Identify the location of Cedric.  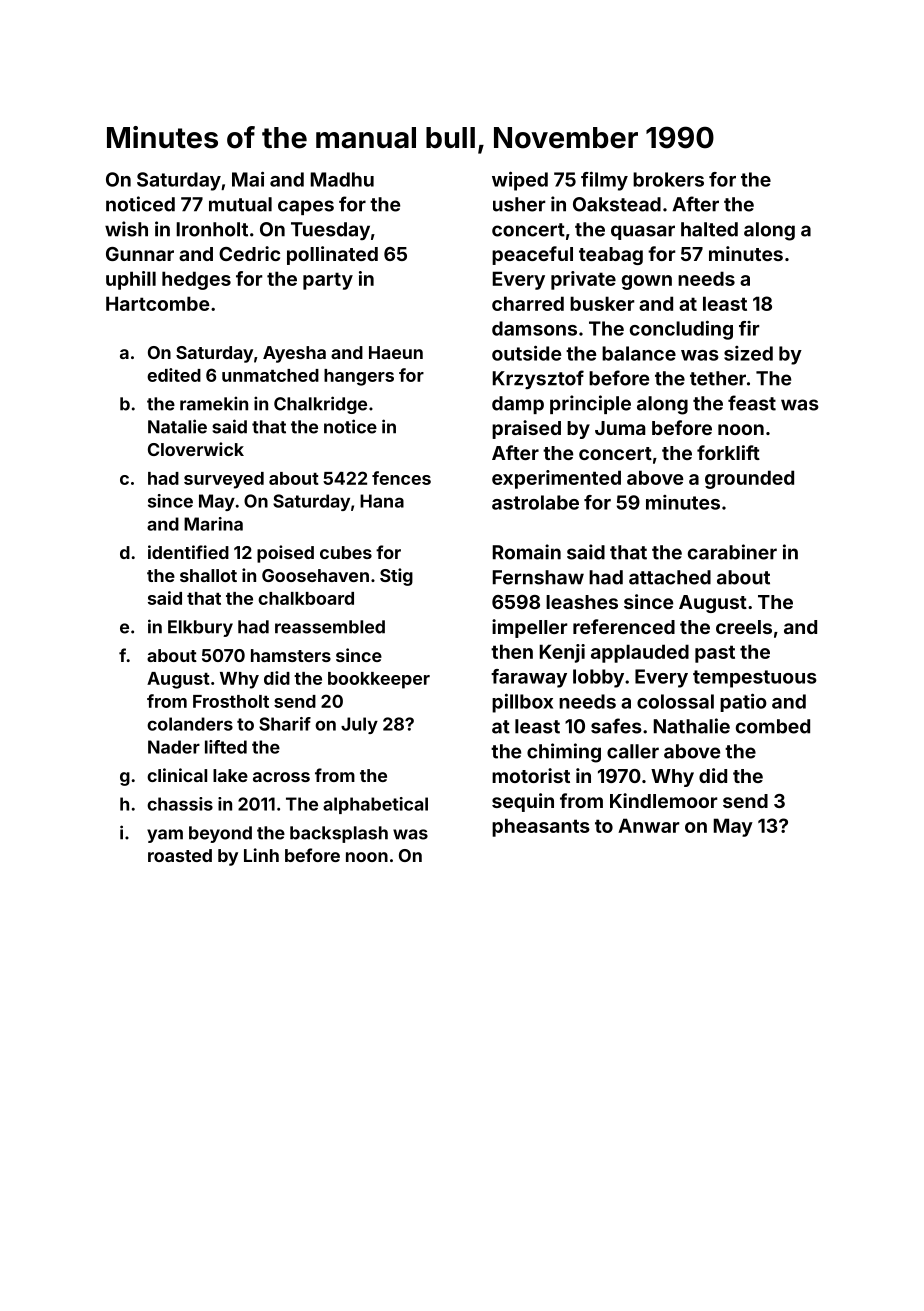
(249, 253).
